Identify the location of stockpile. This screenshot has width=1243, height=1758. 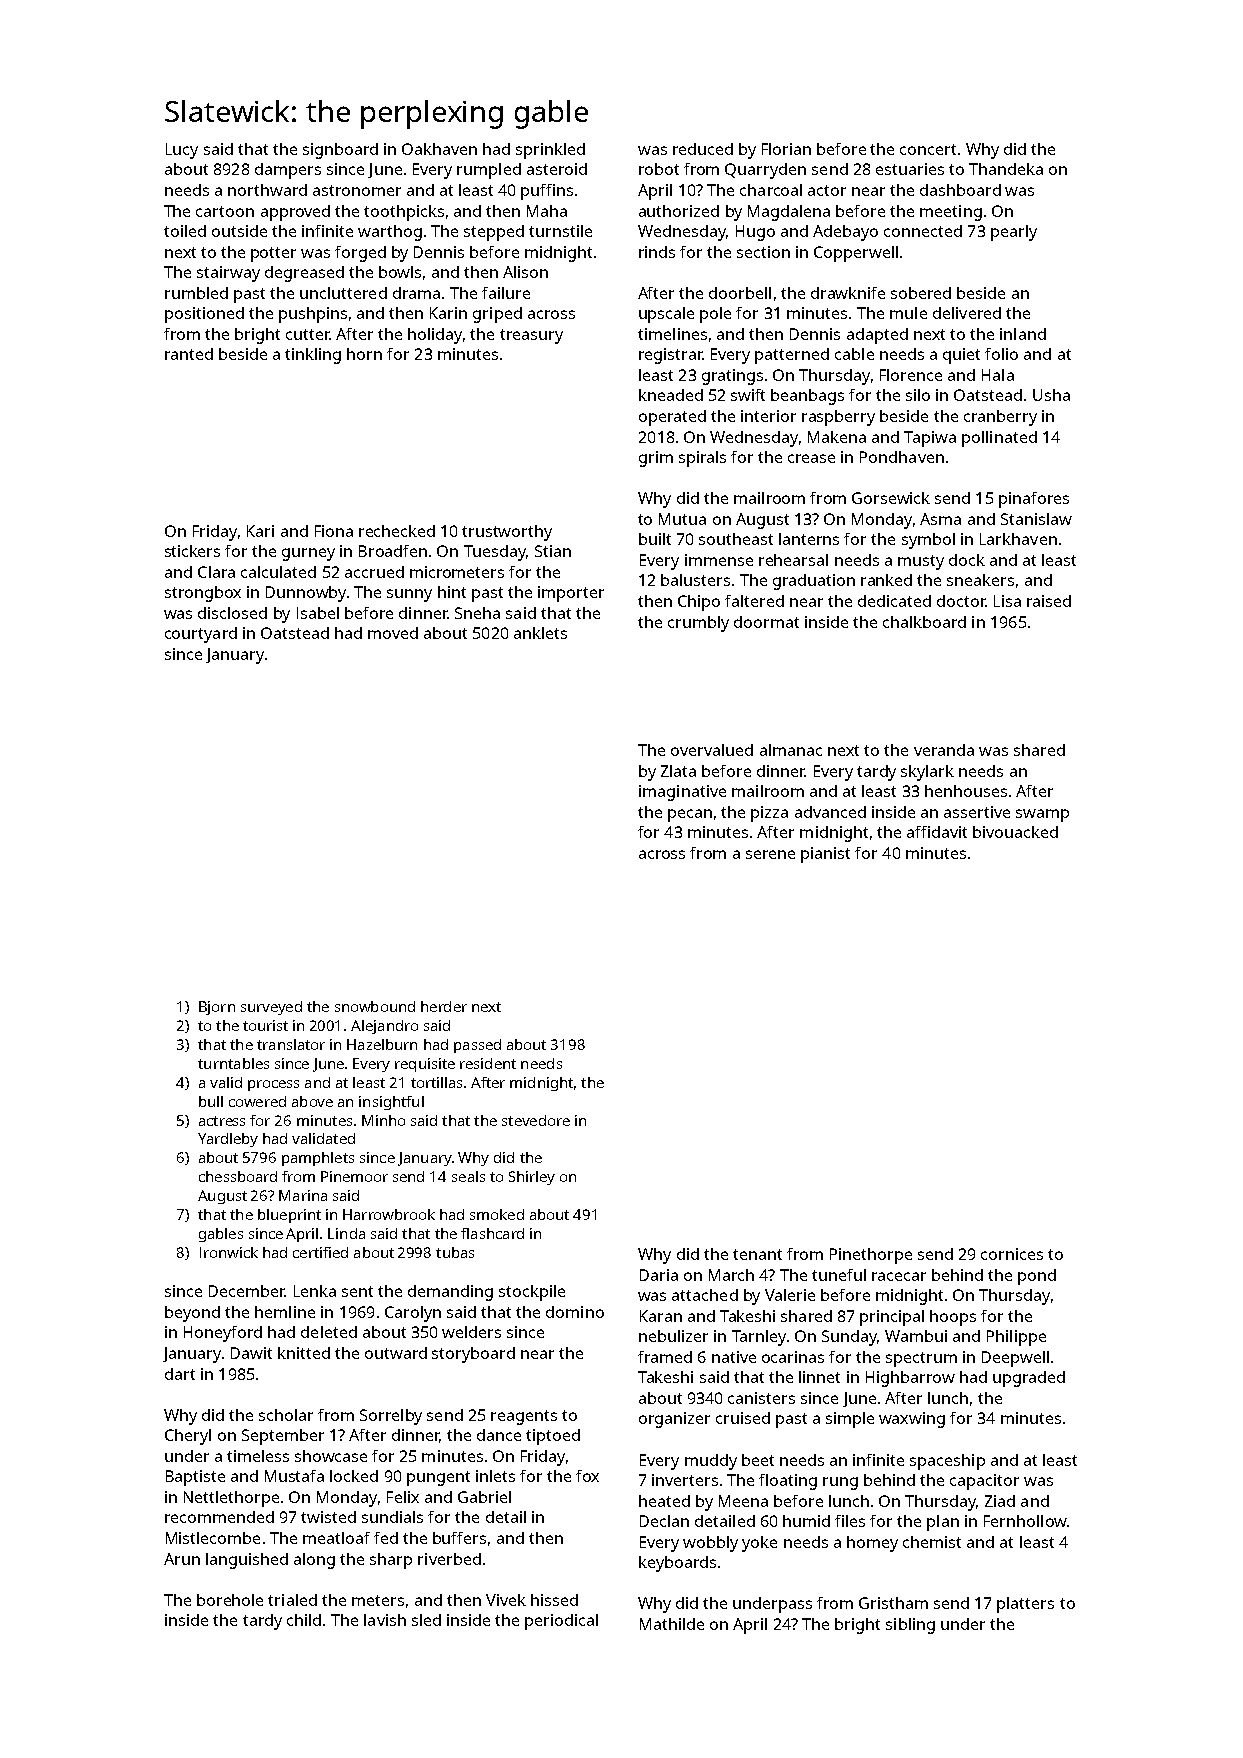
(532, 1293).
